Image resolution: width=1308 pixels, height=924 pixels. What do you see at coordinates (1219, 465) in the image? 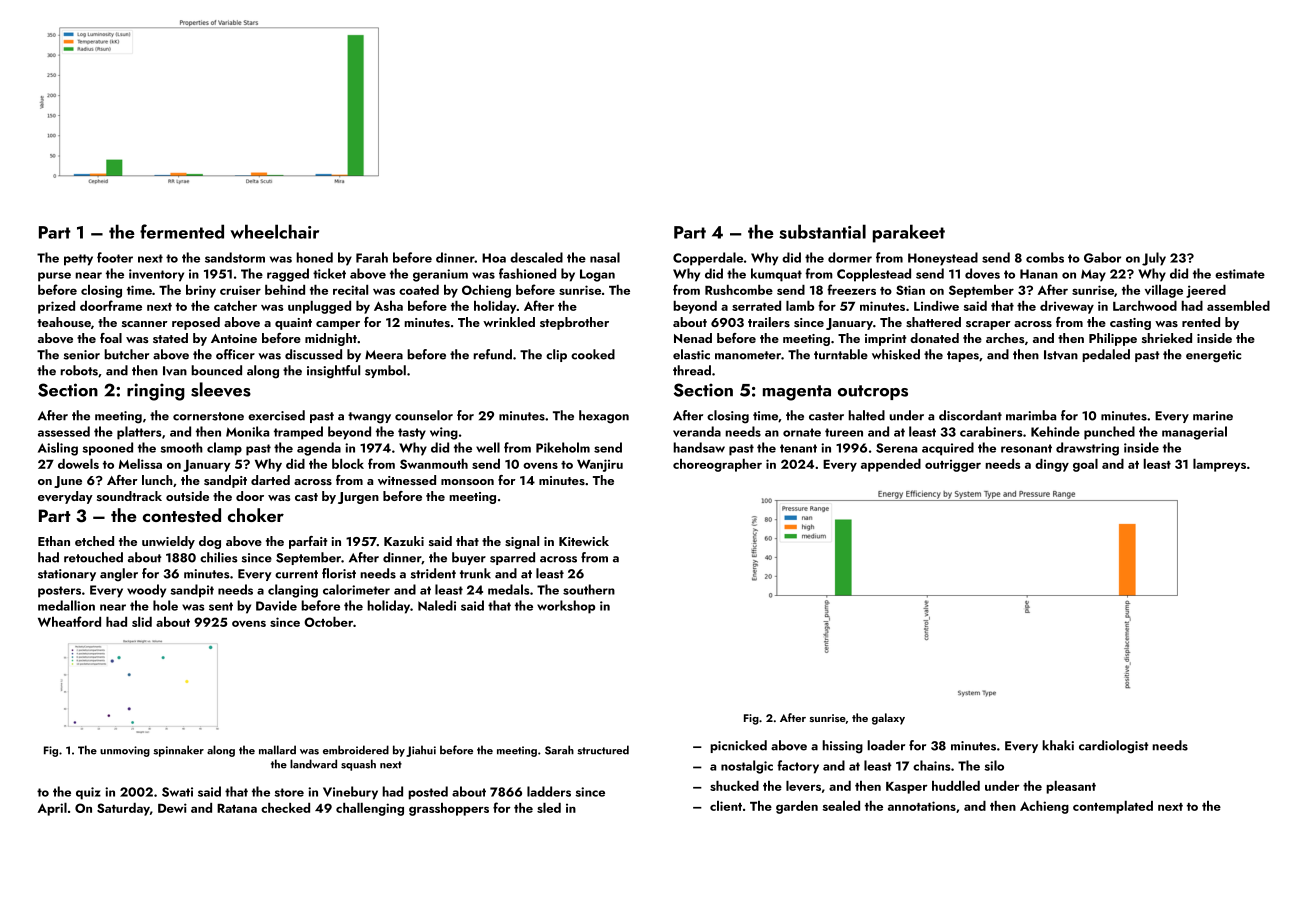
I see `lampreys` at bounding box center [1219, 465].
